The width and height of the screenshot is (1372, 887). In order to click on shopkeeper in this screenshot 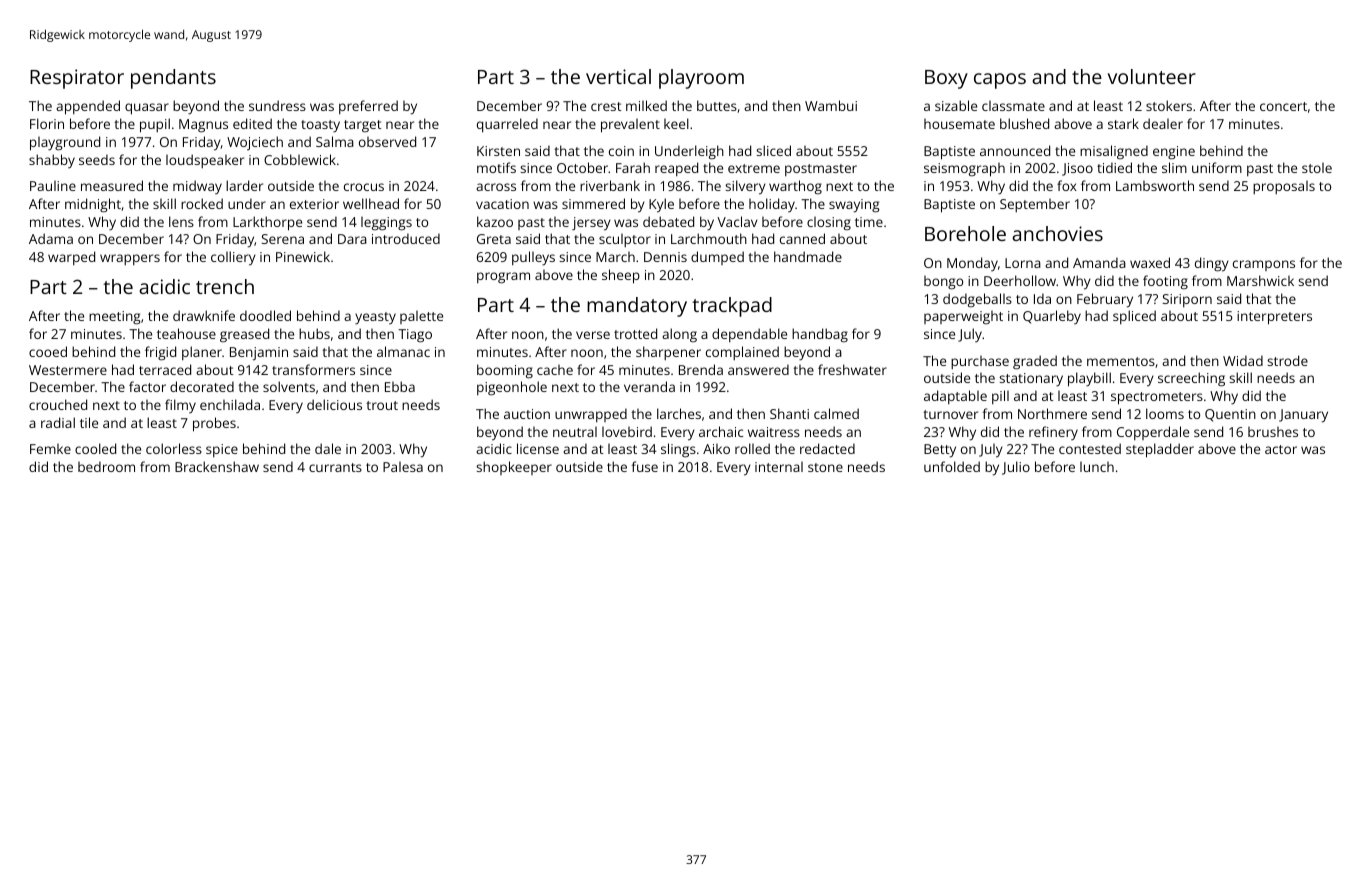, I will do `click(514, 468)`.
